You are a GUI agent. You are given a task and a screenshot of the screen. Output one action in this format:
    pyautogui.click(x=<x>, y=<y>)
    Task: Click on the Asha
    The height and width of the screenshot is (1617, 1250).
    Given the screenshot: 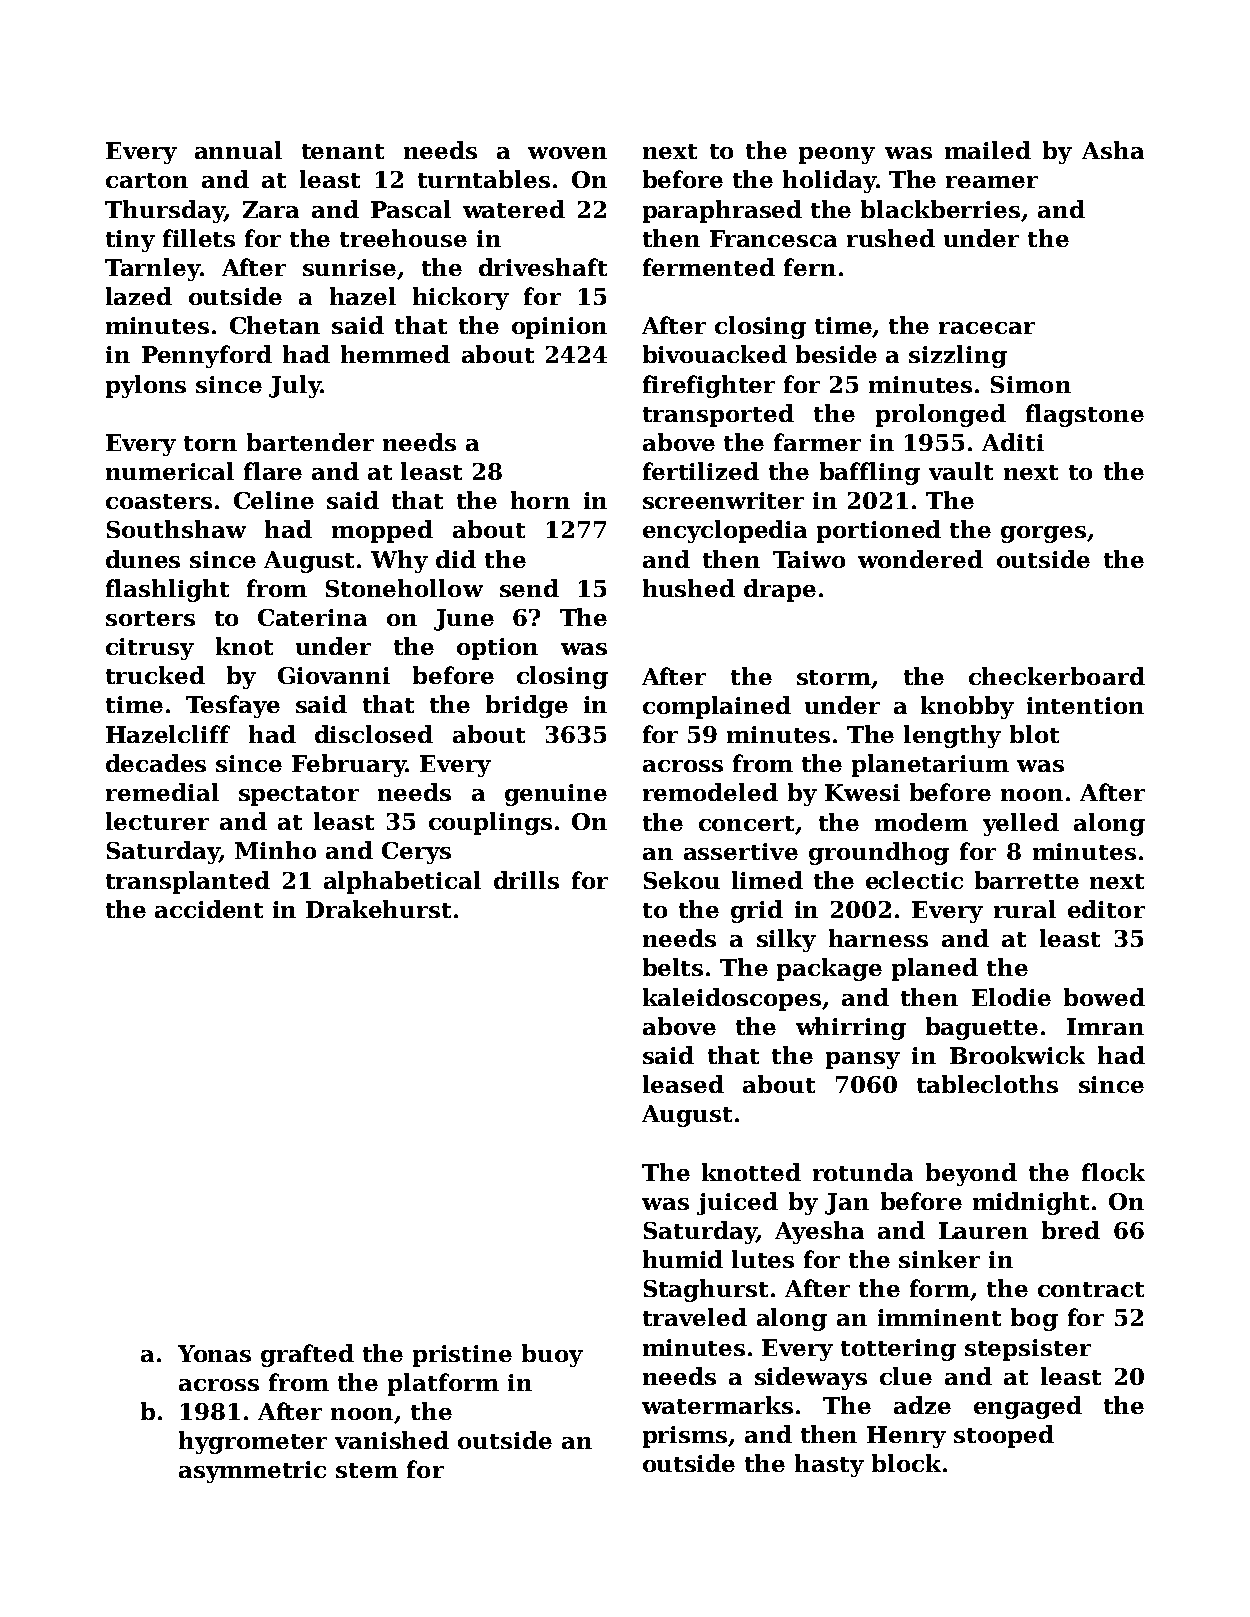 What is the action you would take?
    pyautogui.click(x=1113, y=150)
